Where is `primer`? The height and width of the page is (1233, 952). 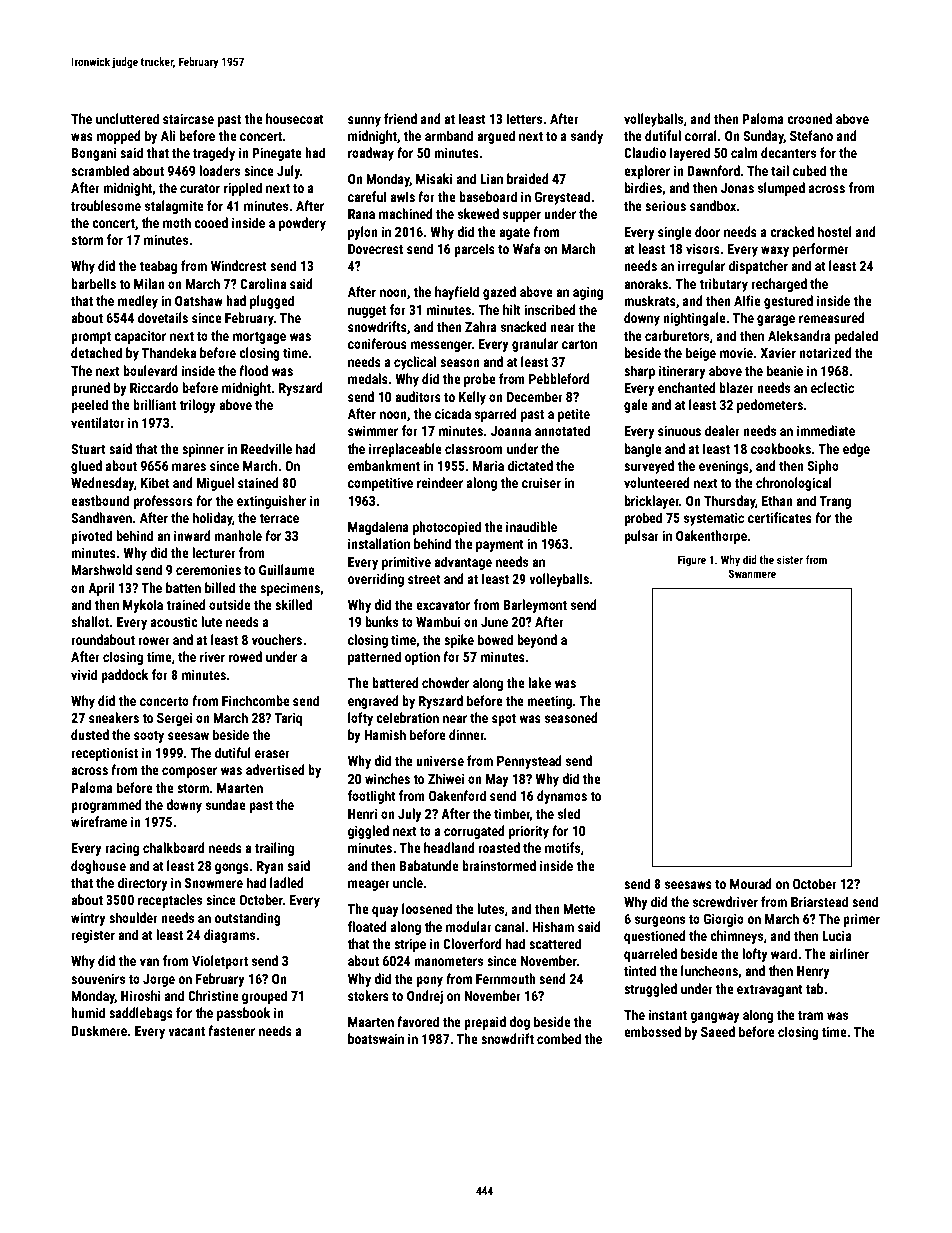
primer is located at coordinates (861, 920).
